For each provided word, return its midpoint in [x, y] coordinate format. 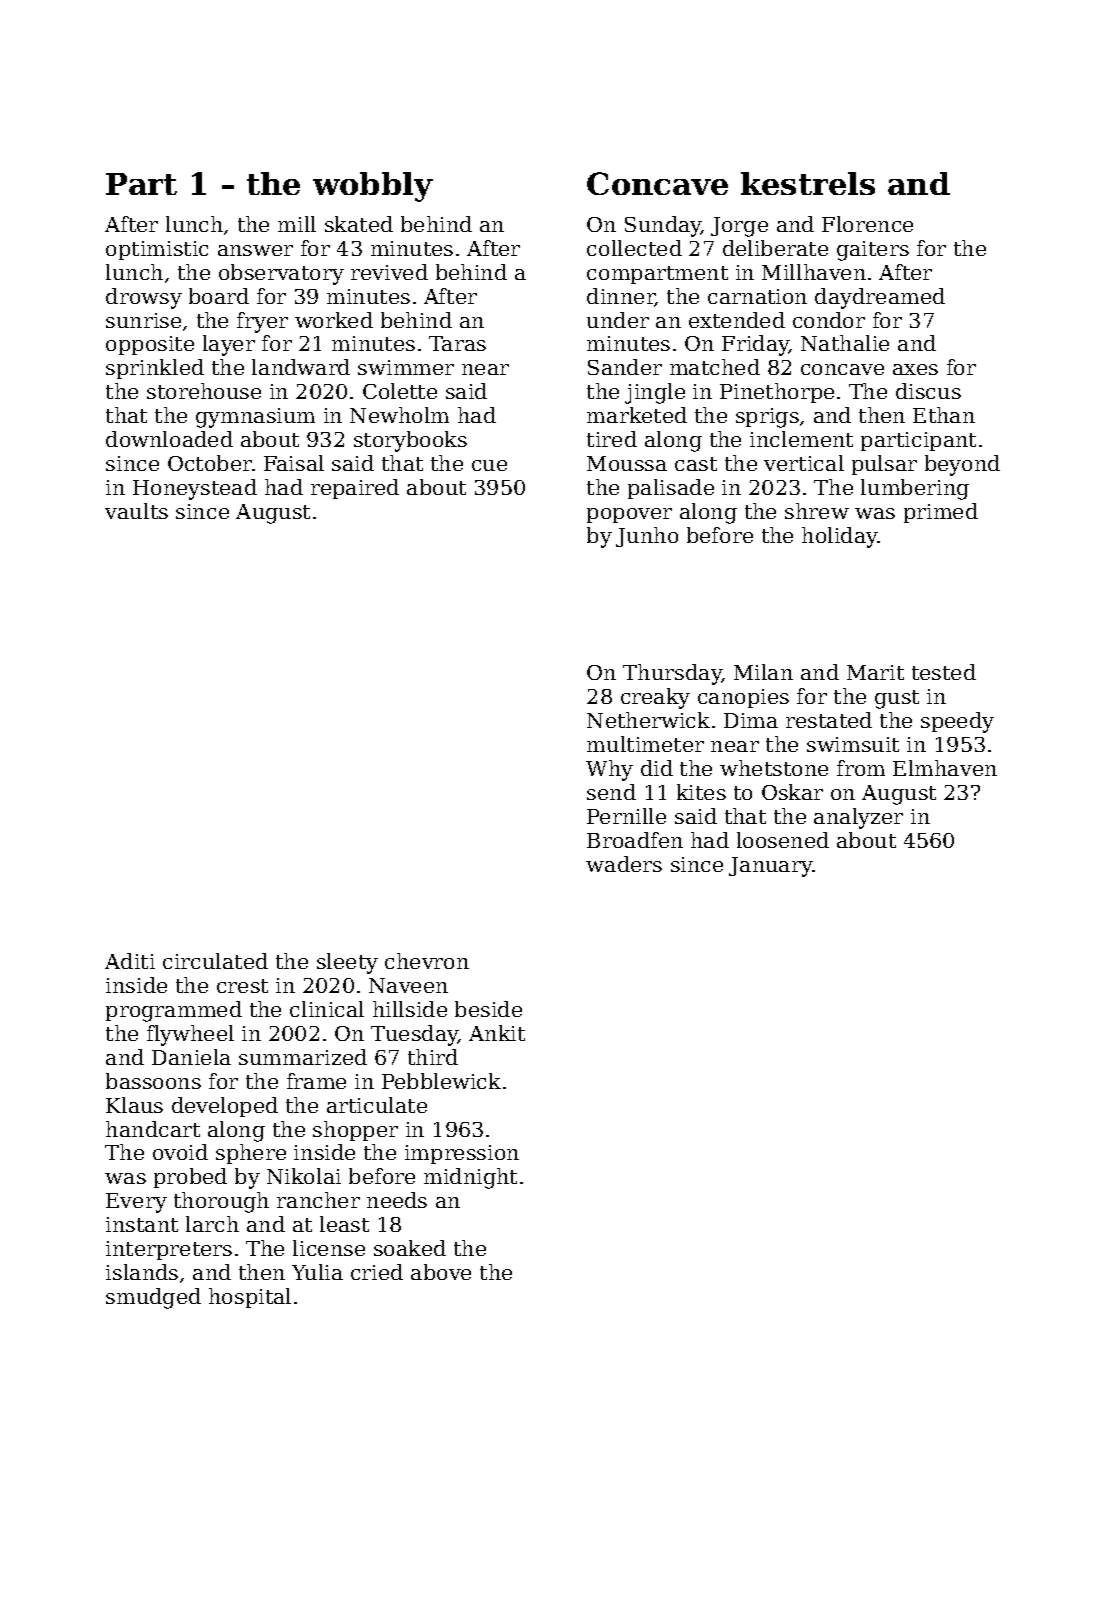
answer [255, 250]
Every [136, 1203]
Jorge [739, 227]
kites [701, 792]
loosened [783, 840]
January [771, 867]
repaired [355, 489]
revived [389, 272]
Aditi [130, 961]
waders [624, 864]
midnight [470, 1178]
